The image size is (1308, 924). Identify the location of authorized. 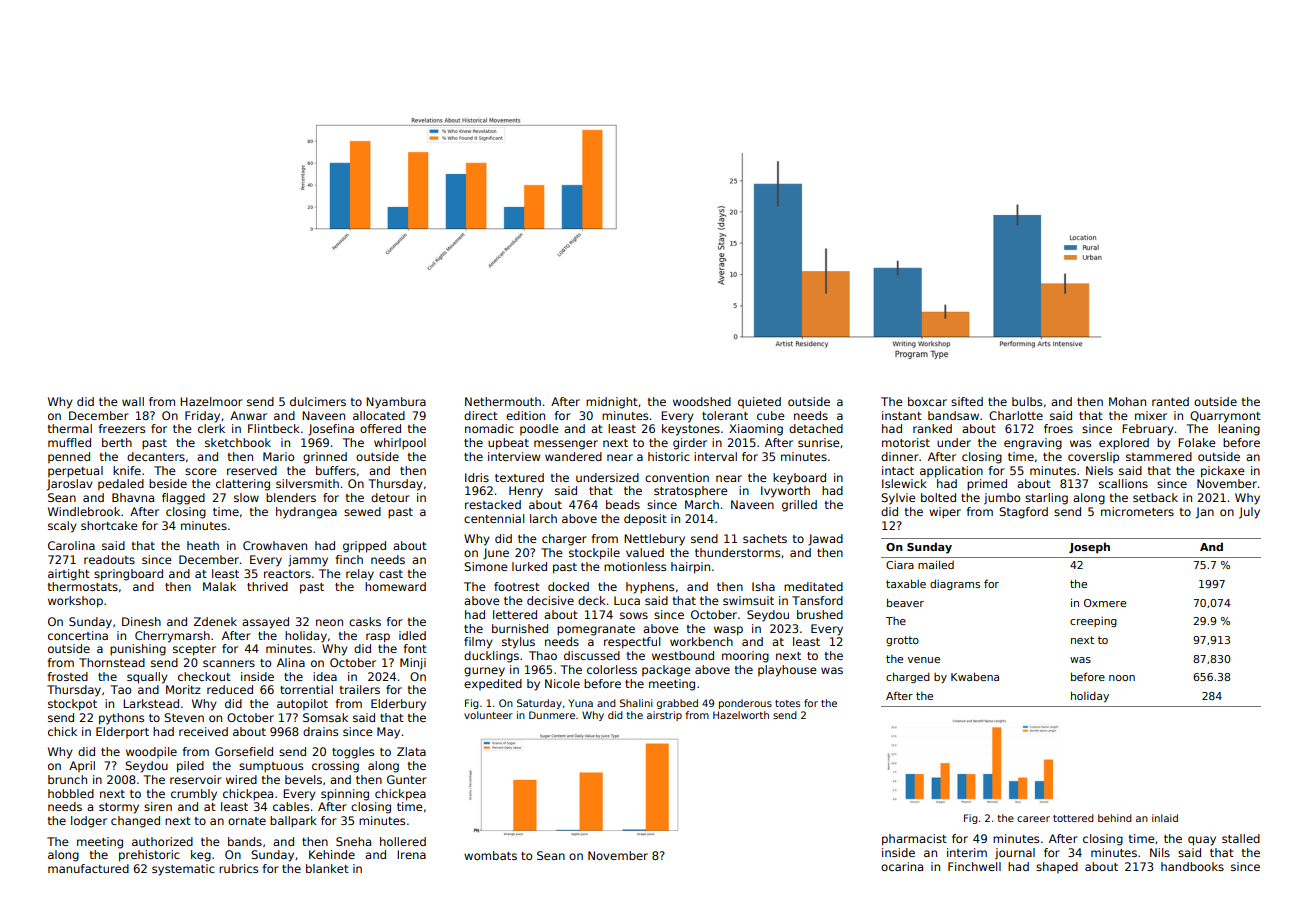
(162, 841).
